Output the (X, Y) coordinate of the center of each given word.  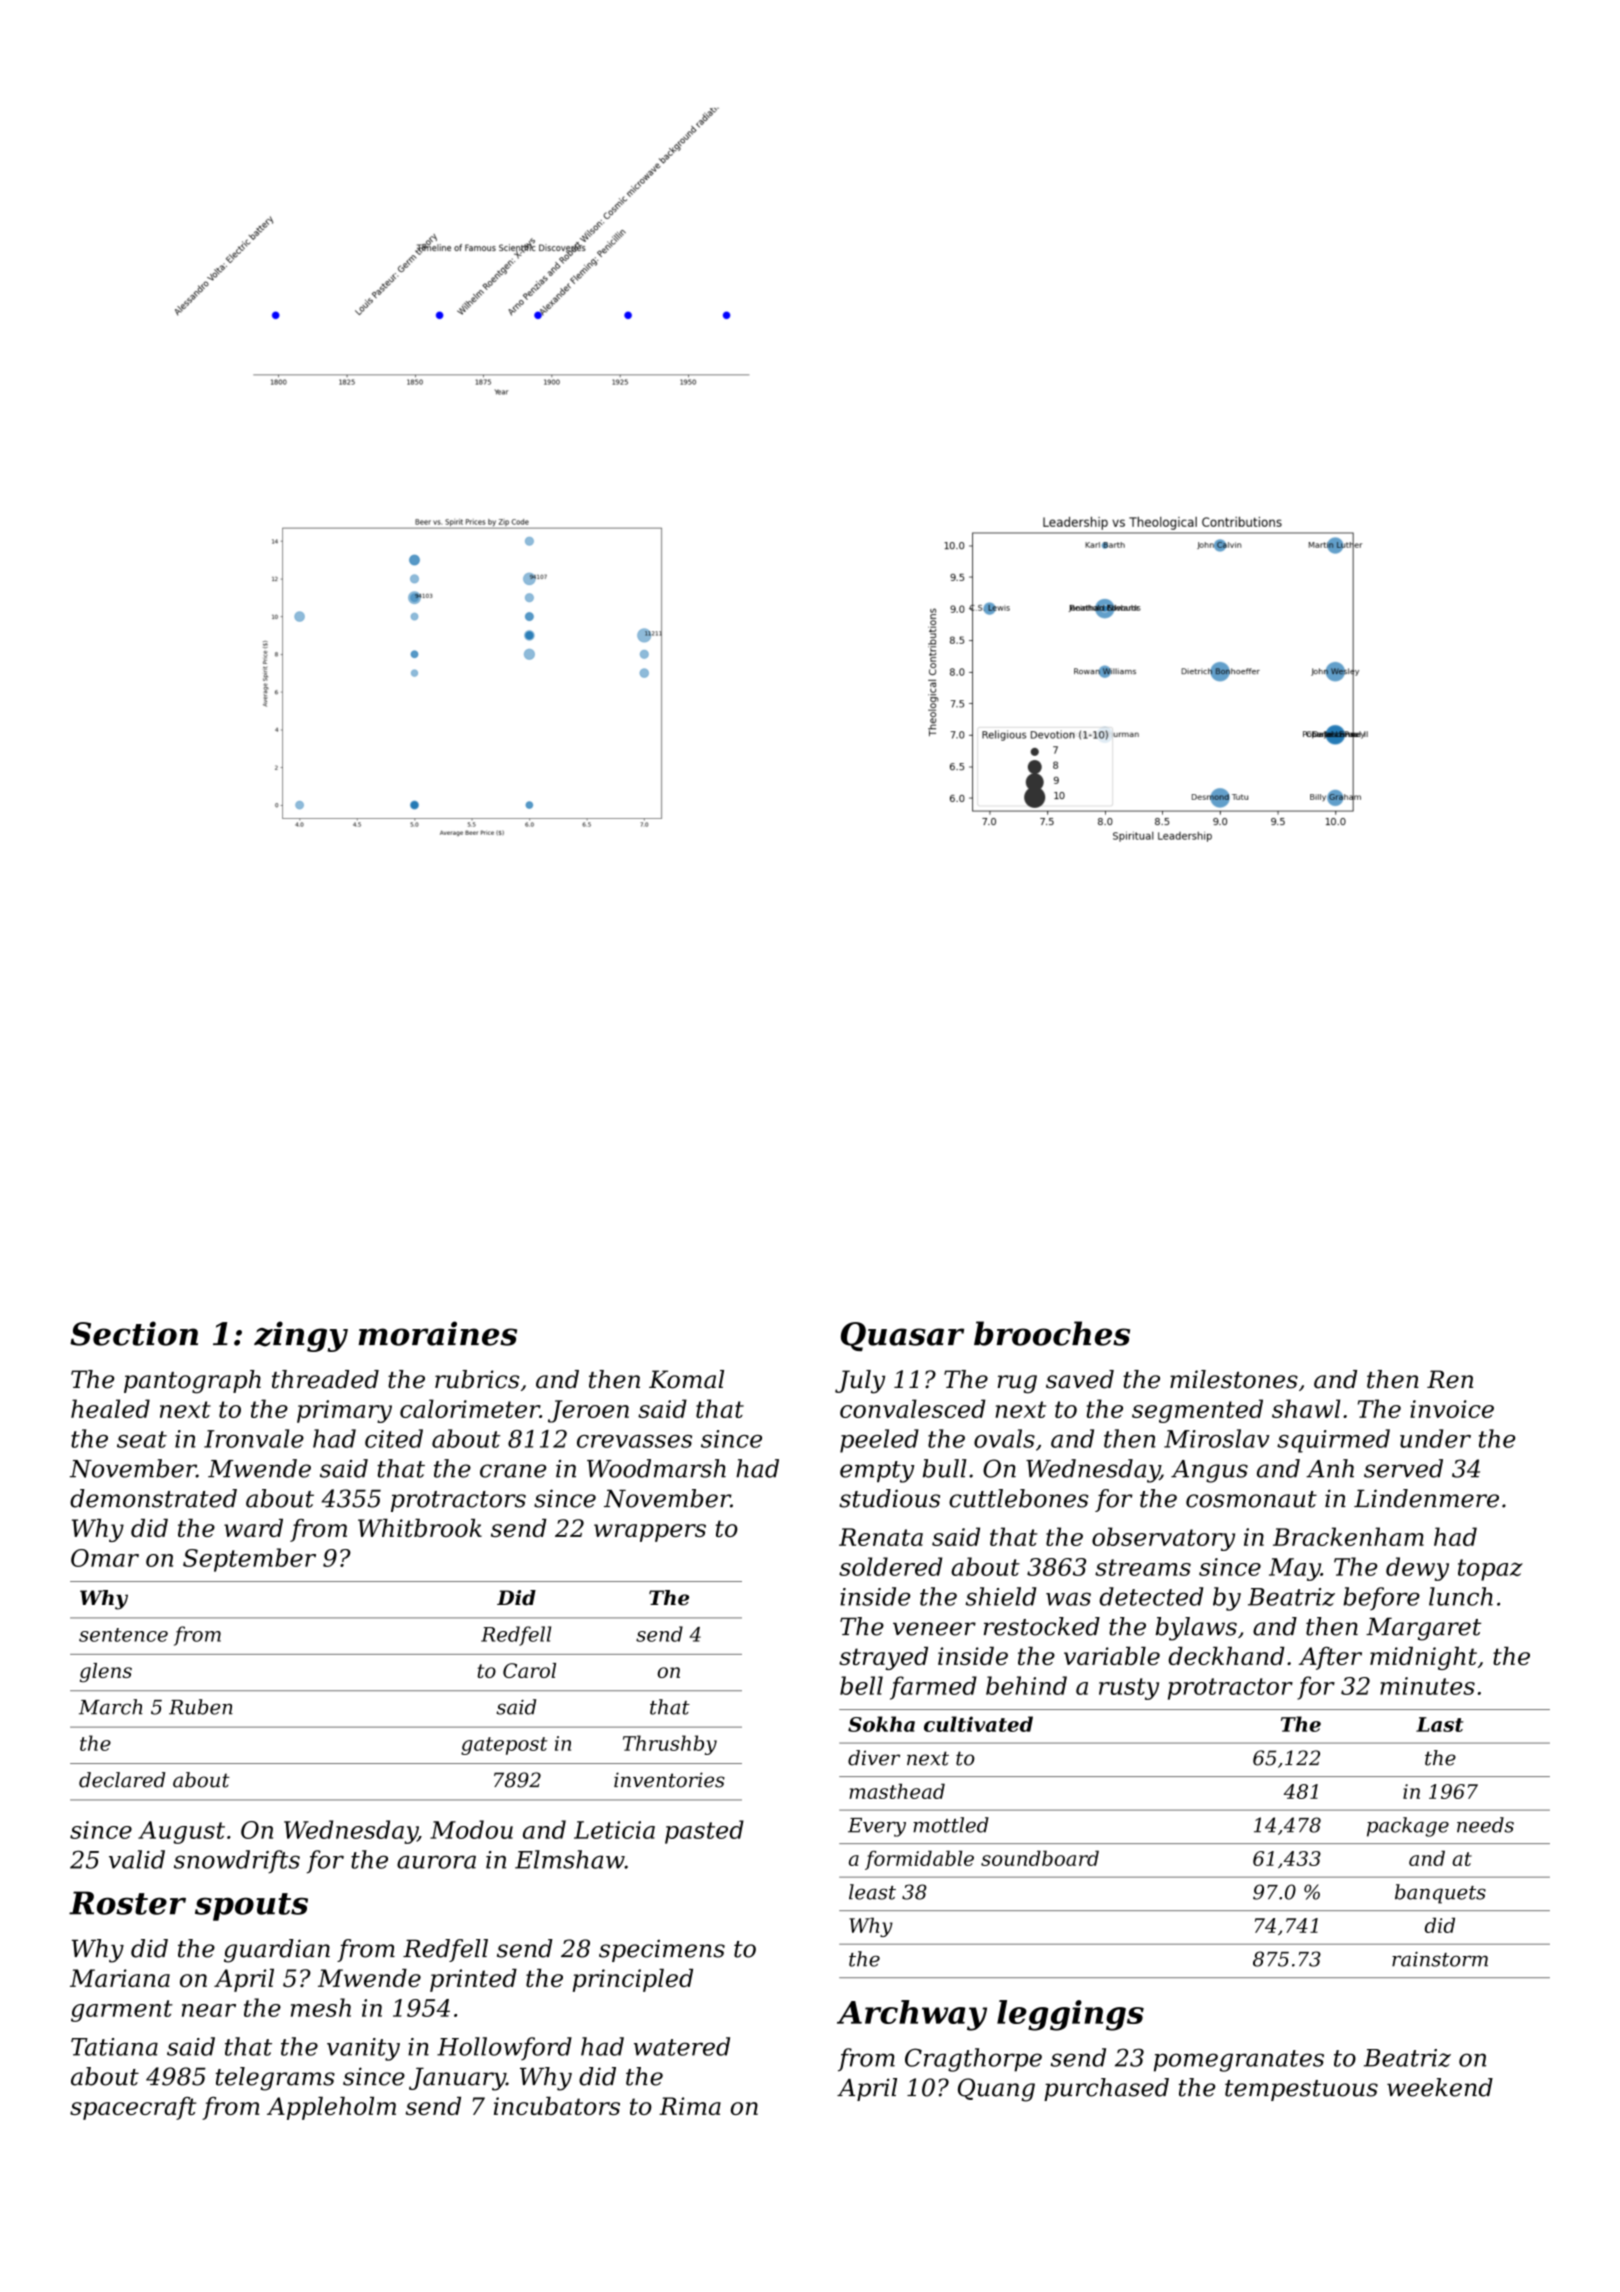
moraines (437, 1333)
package (1408, 1827)
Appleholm (331, 2108)
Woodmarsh (656, 1468)
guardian (277, 1951)
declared (122, 1780)
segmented (1197, 1411)
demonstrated (153, 1498)
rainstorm (1440, 1959)
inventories (669, 1780)
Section (134, 1333)
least (872, 1892)
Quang (996, 2090)
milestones (1234, 1379)
